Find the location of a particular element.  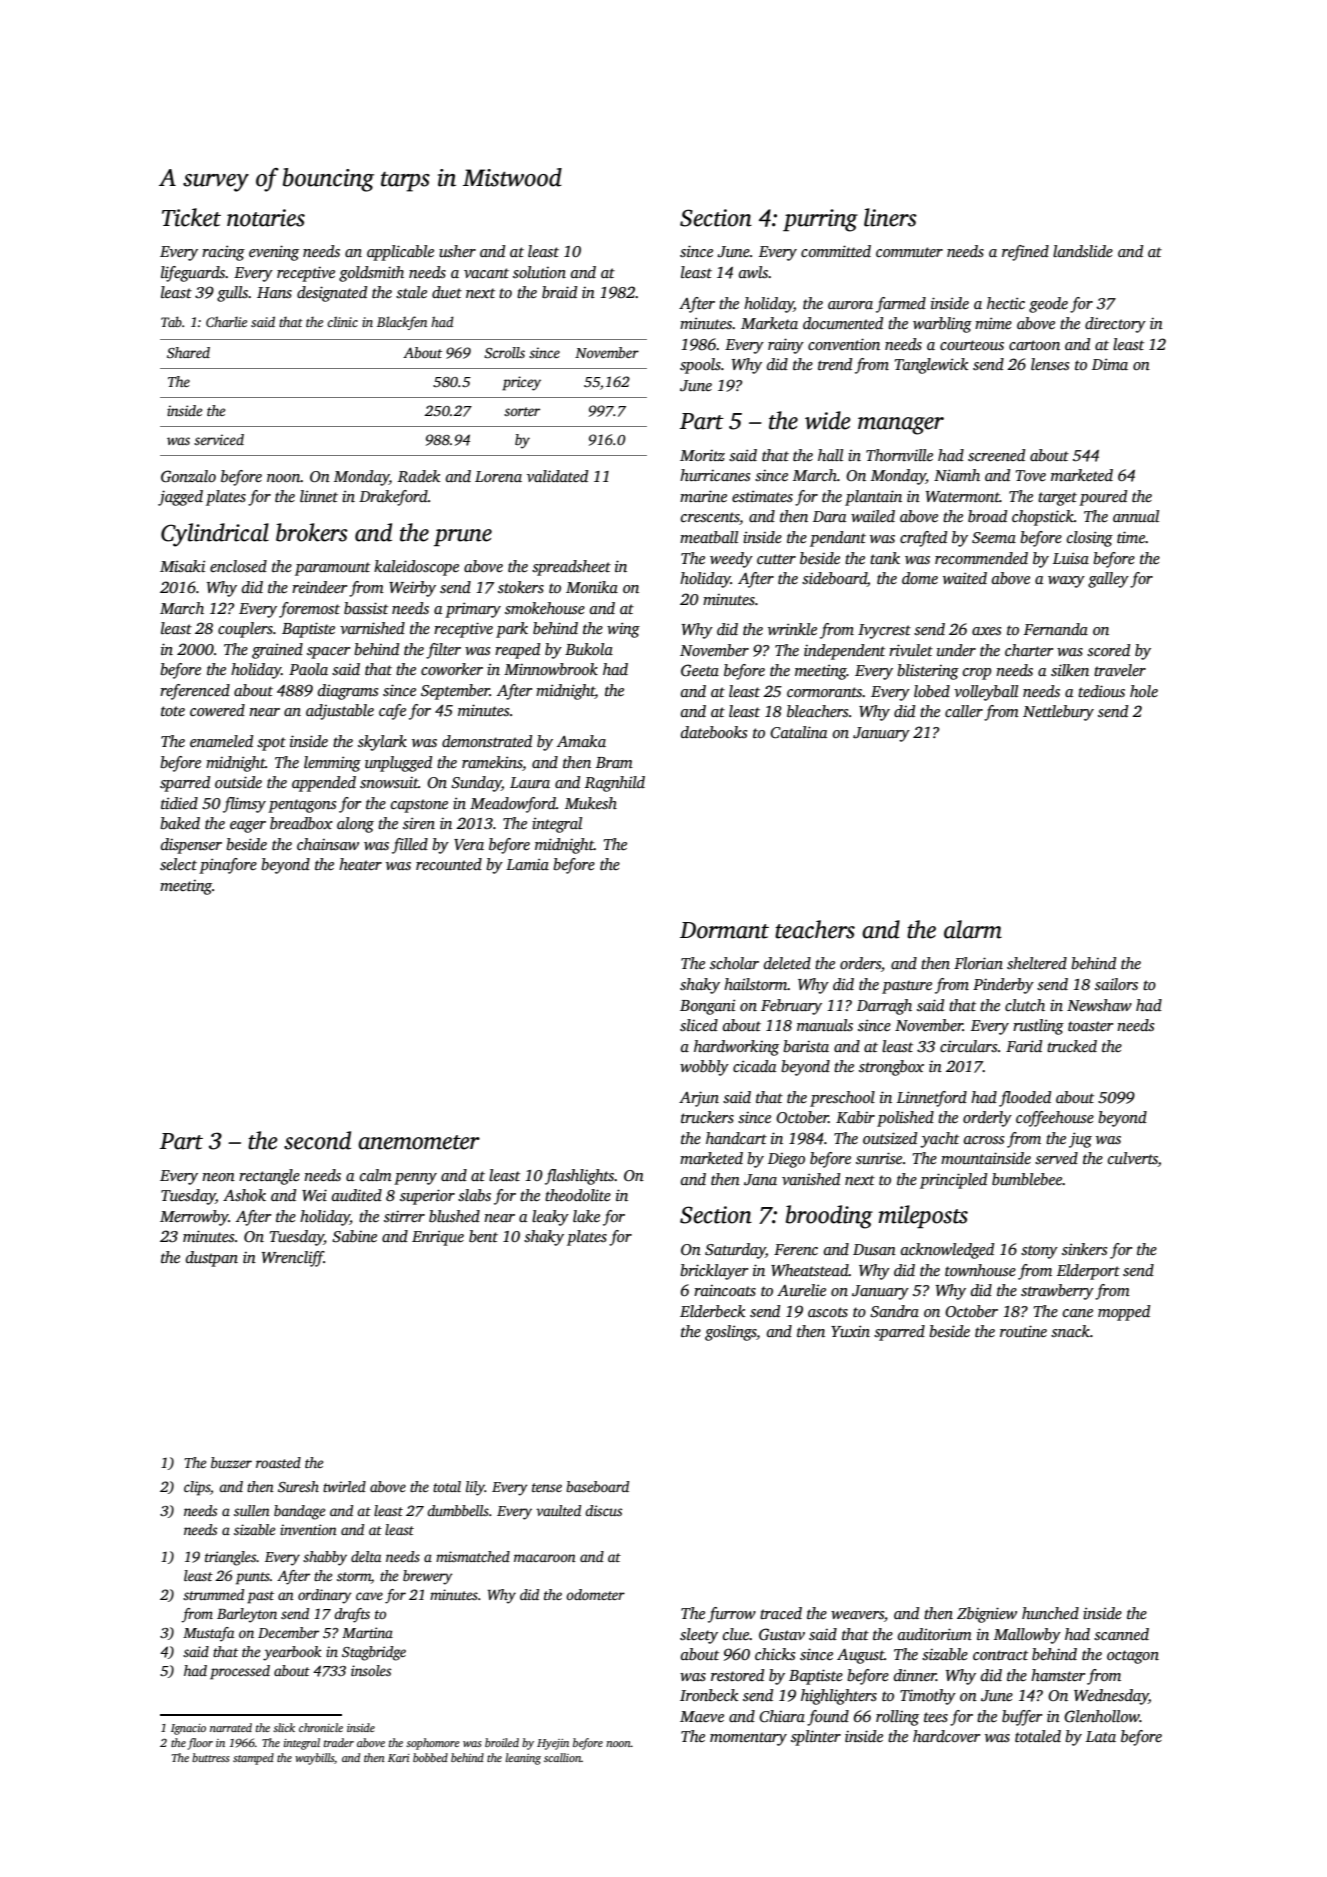

stokers is located at coordinates (521, 587).
